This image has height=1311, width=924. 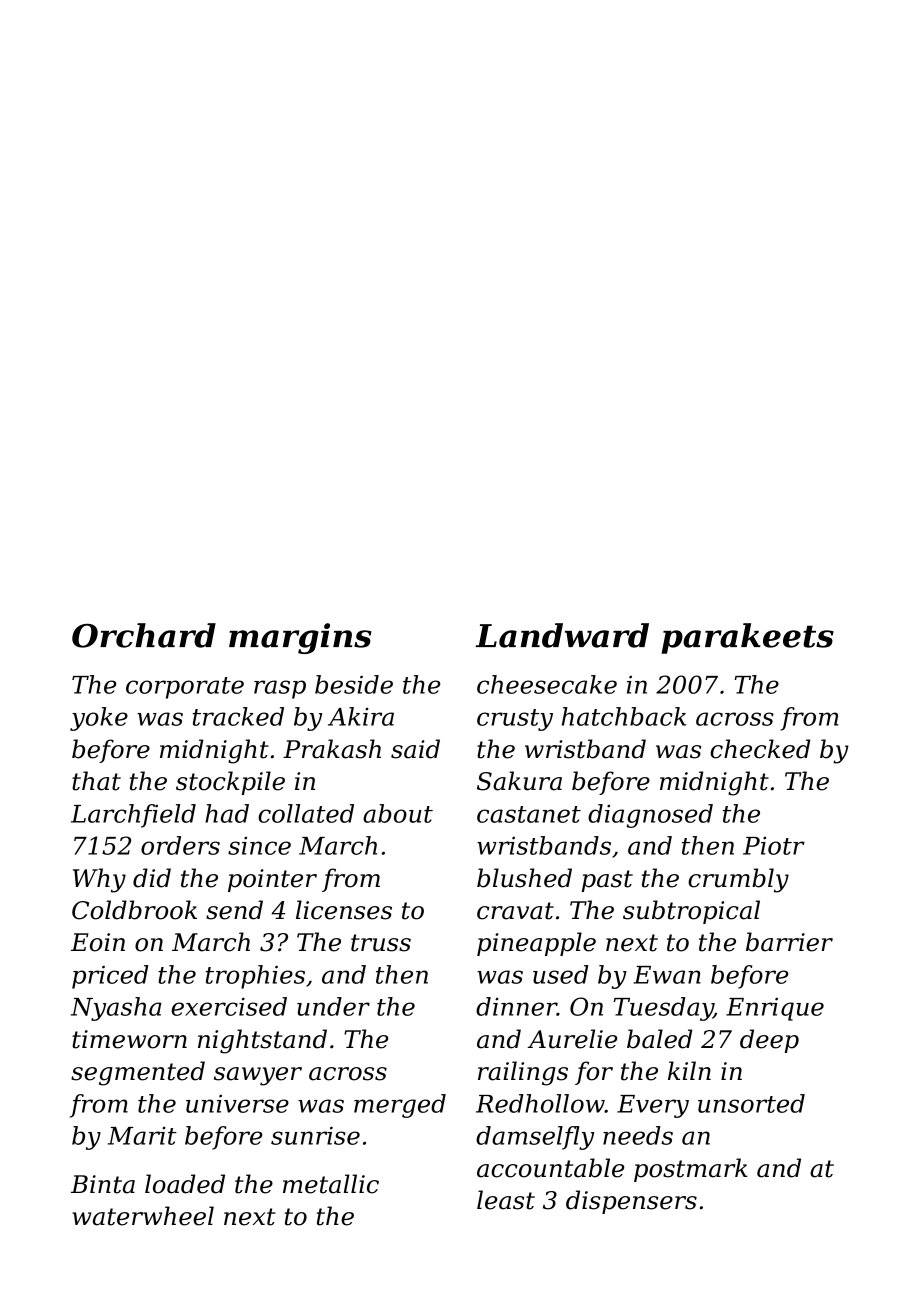 What do you see at coordinates (515, 720) in the image?
I see `crusty` at bounding box center [515, 720].
